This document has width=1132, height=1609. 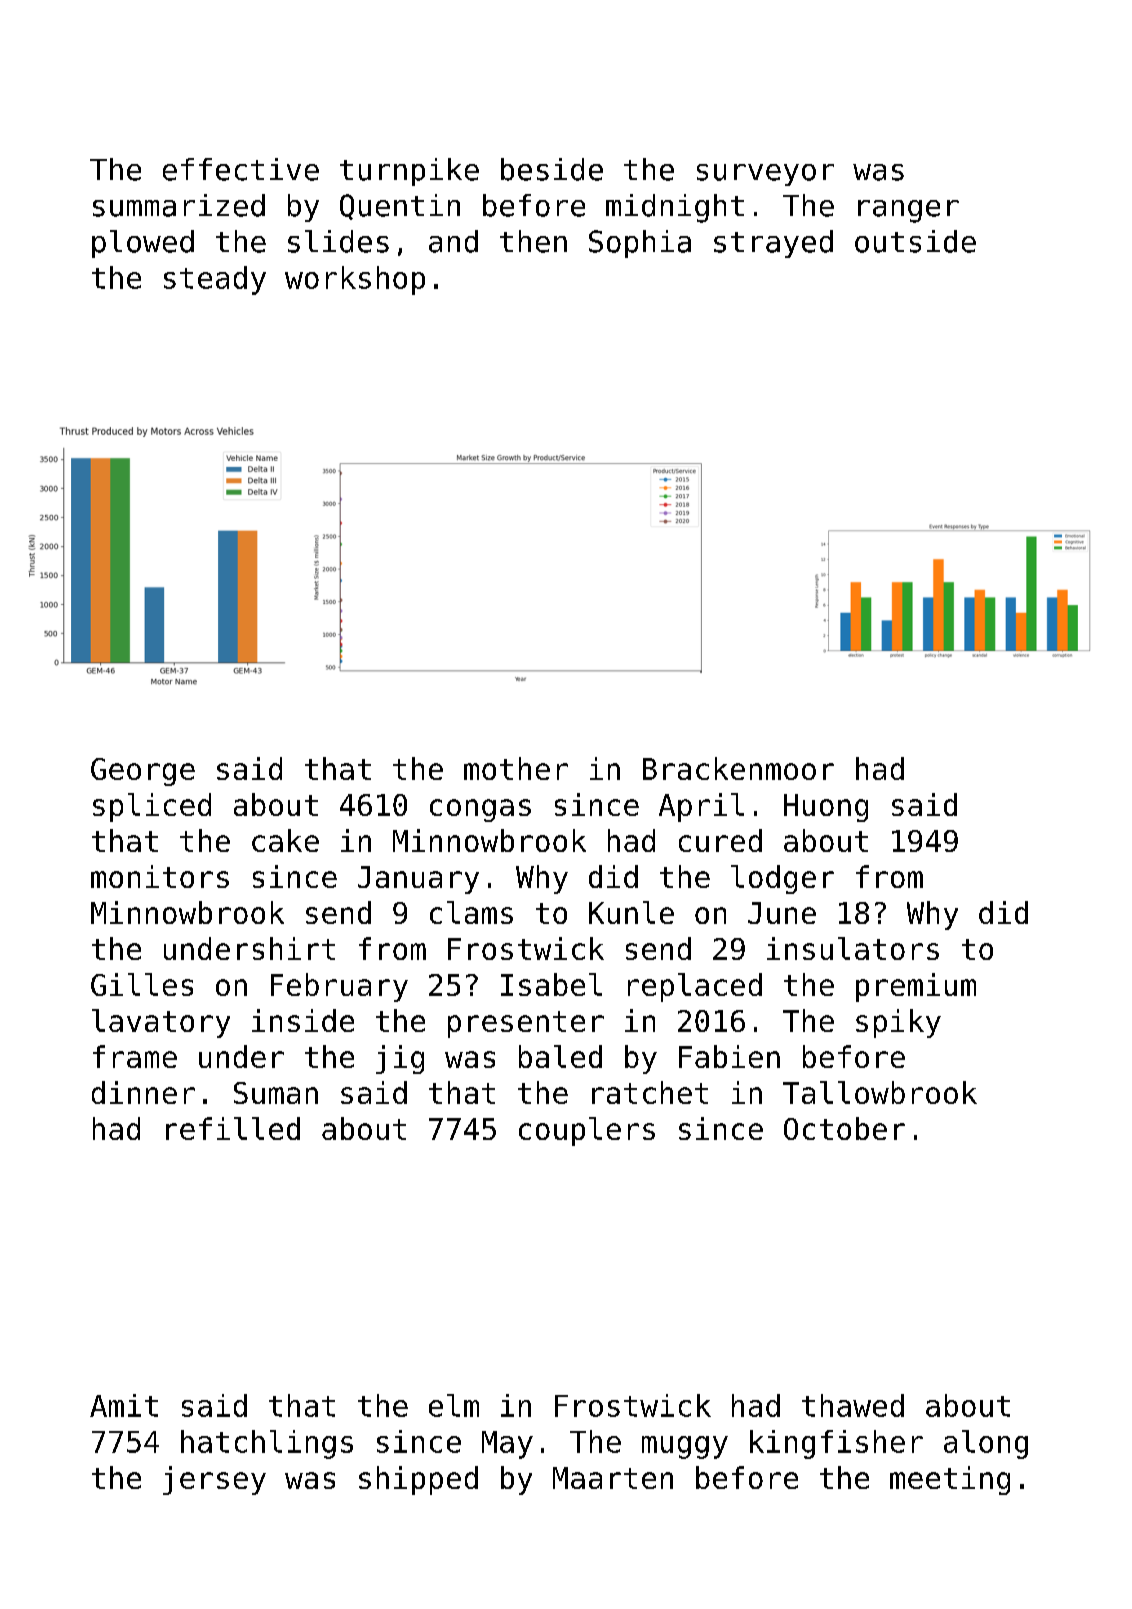 What do you see at coordinates (233, 1128) in the document?
I see `refilled` at bounding box center [233, 1128].
